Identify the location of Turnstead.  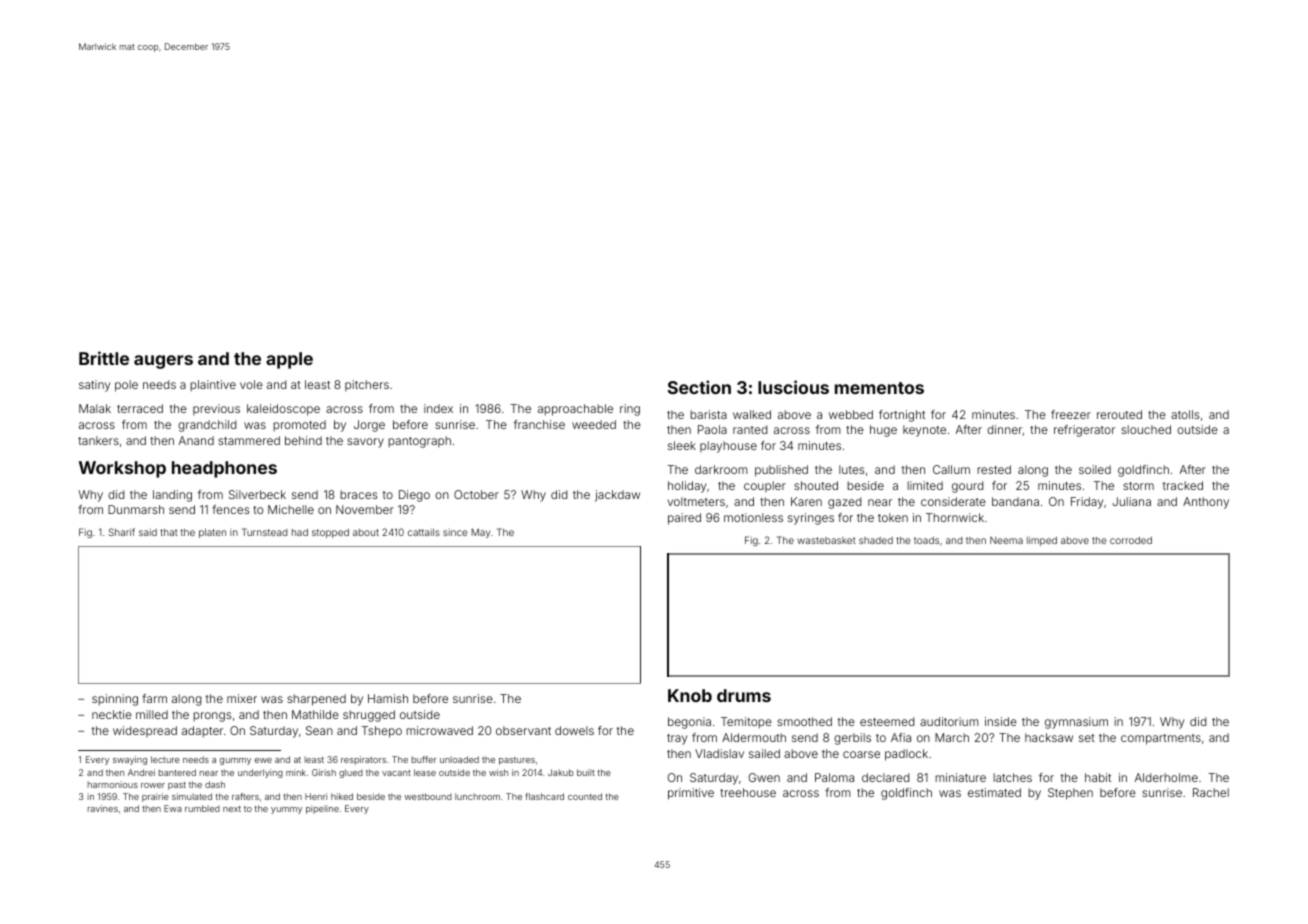
(265, 532).
